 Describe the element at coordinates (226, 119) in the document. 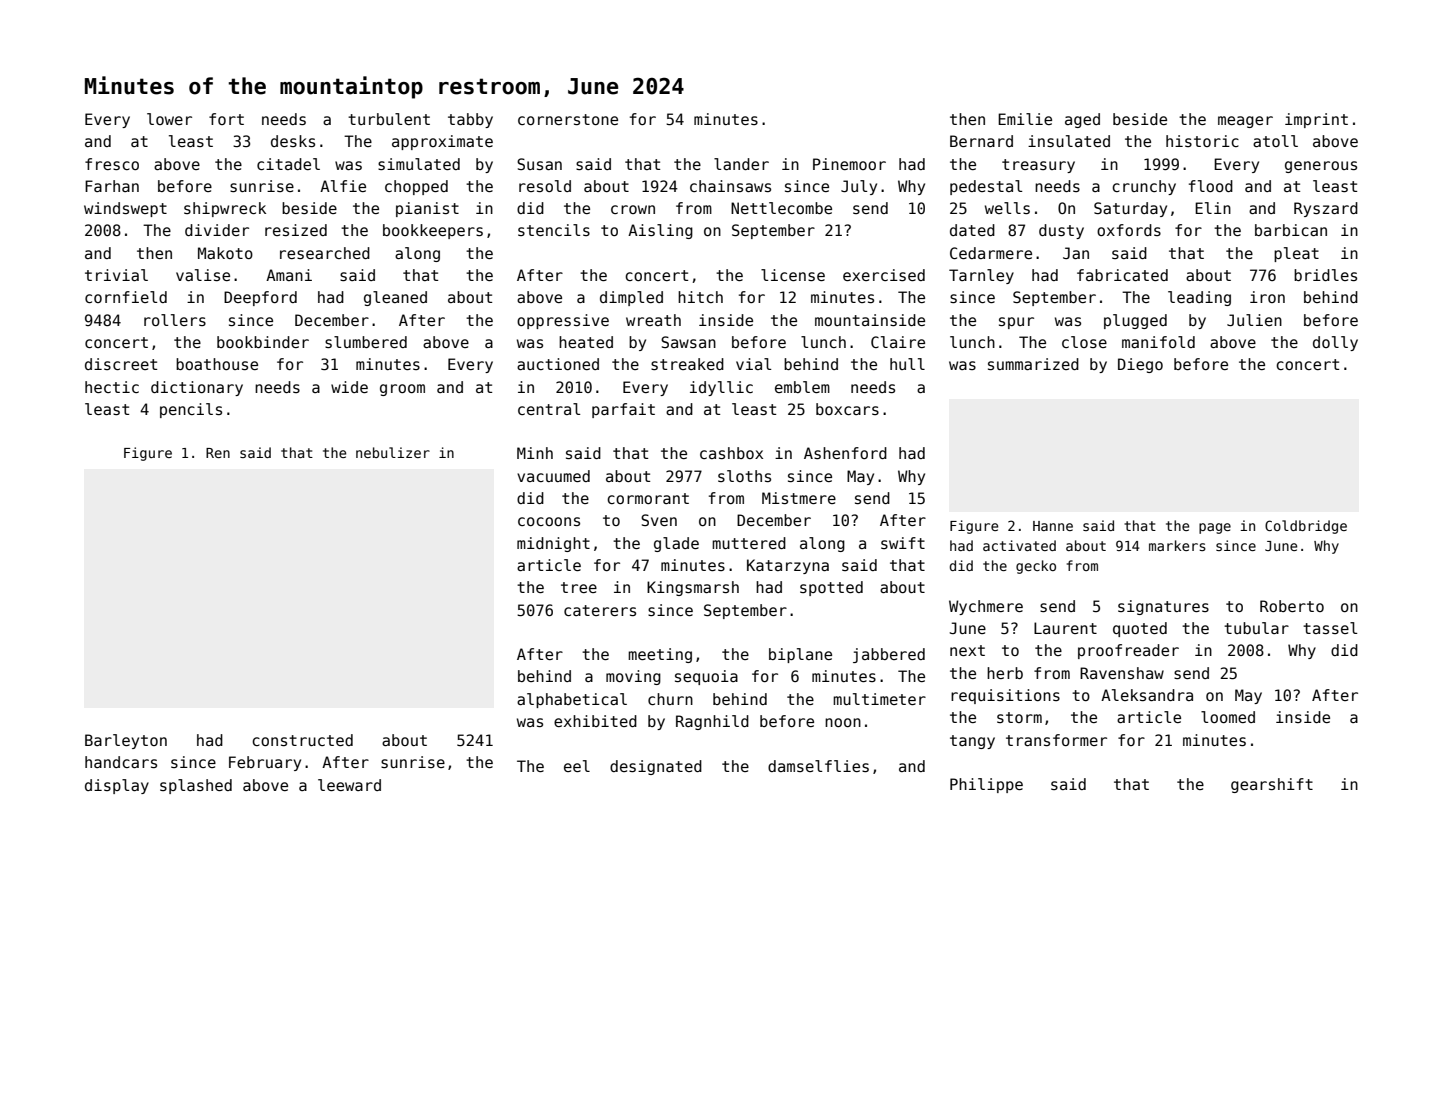

I see `fort` at that location.
